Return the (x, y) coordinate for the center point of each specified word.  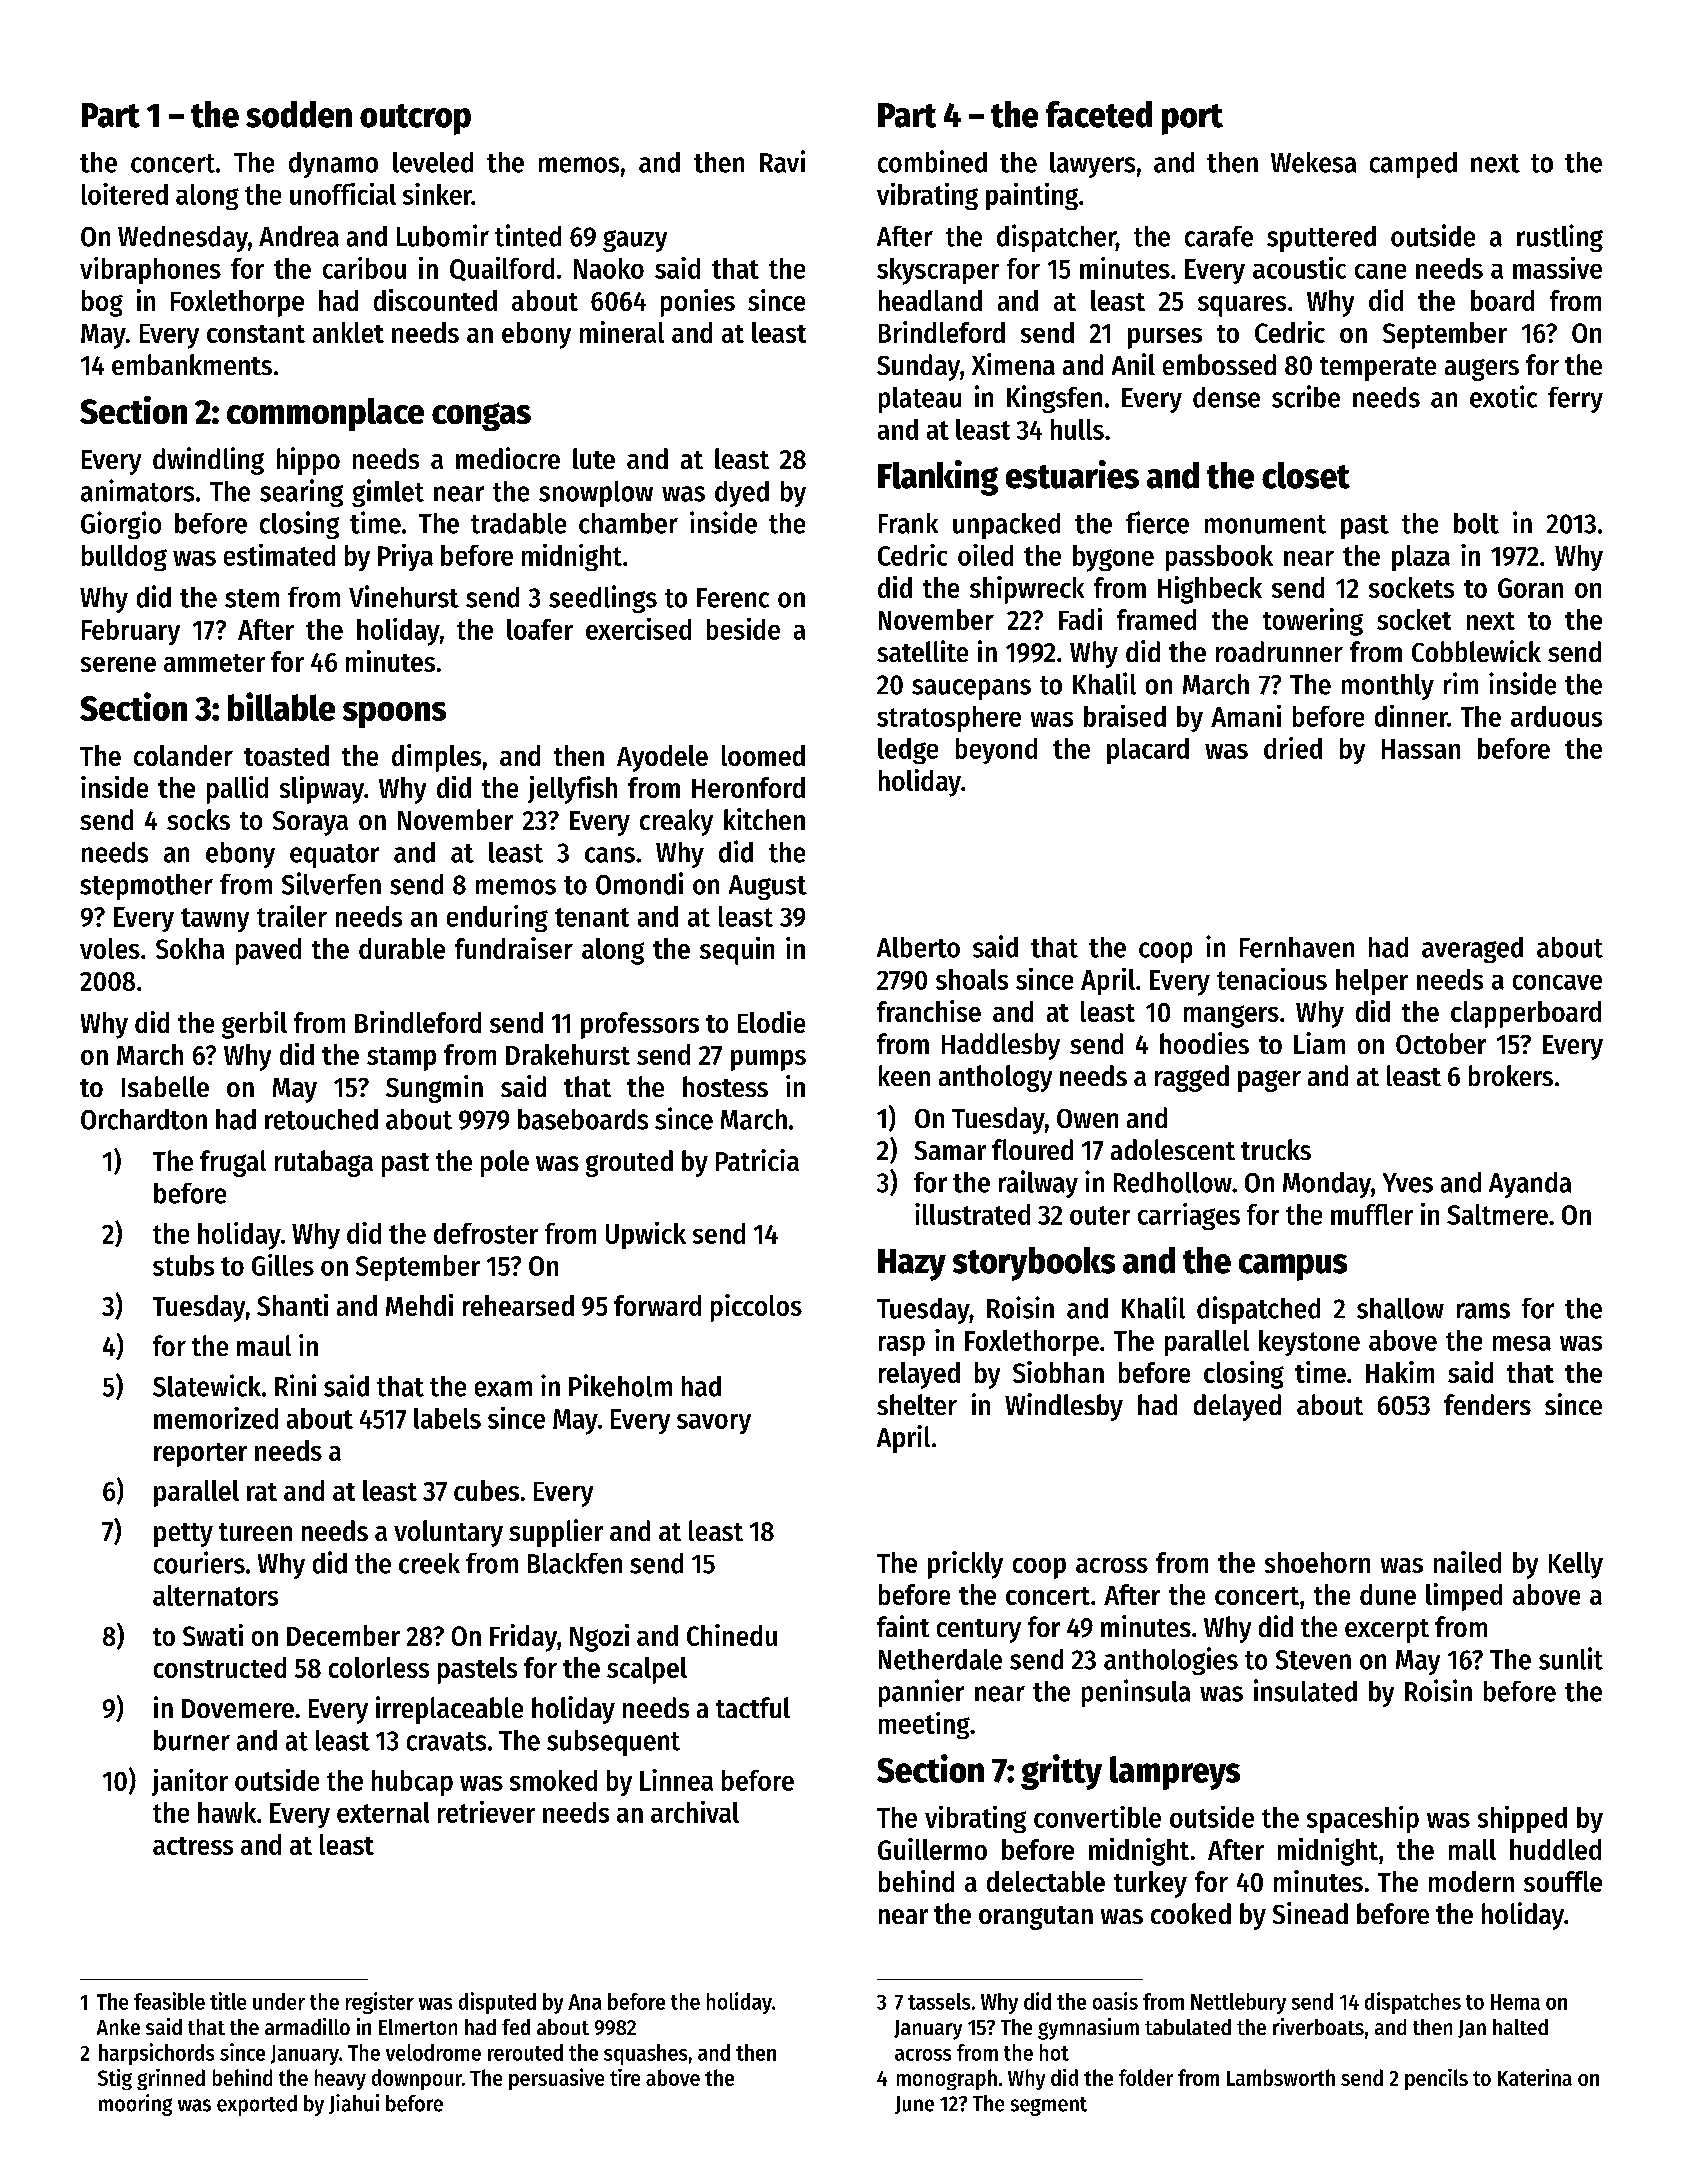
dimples (436, 758)
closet (1306, 475)
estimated (279, 555)
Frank (908, 523)
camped (1413, 165)
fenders (1487, 1404)
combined (932, 161)
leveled (433, 162)
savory (714, 1424)
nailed (1467, 1562)
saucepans (971, 689)
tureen (255, 1532)
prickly (965, 1565)
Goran (1530, 588)
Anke (118, 2027)
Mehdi (419, 1305)
